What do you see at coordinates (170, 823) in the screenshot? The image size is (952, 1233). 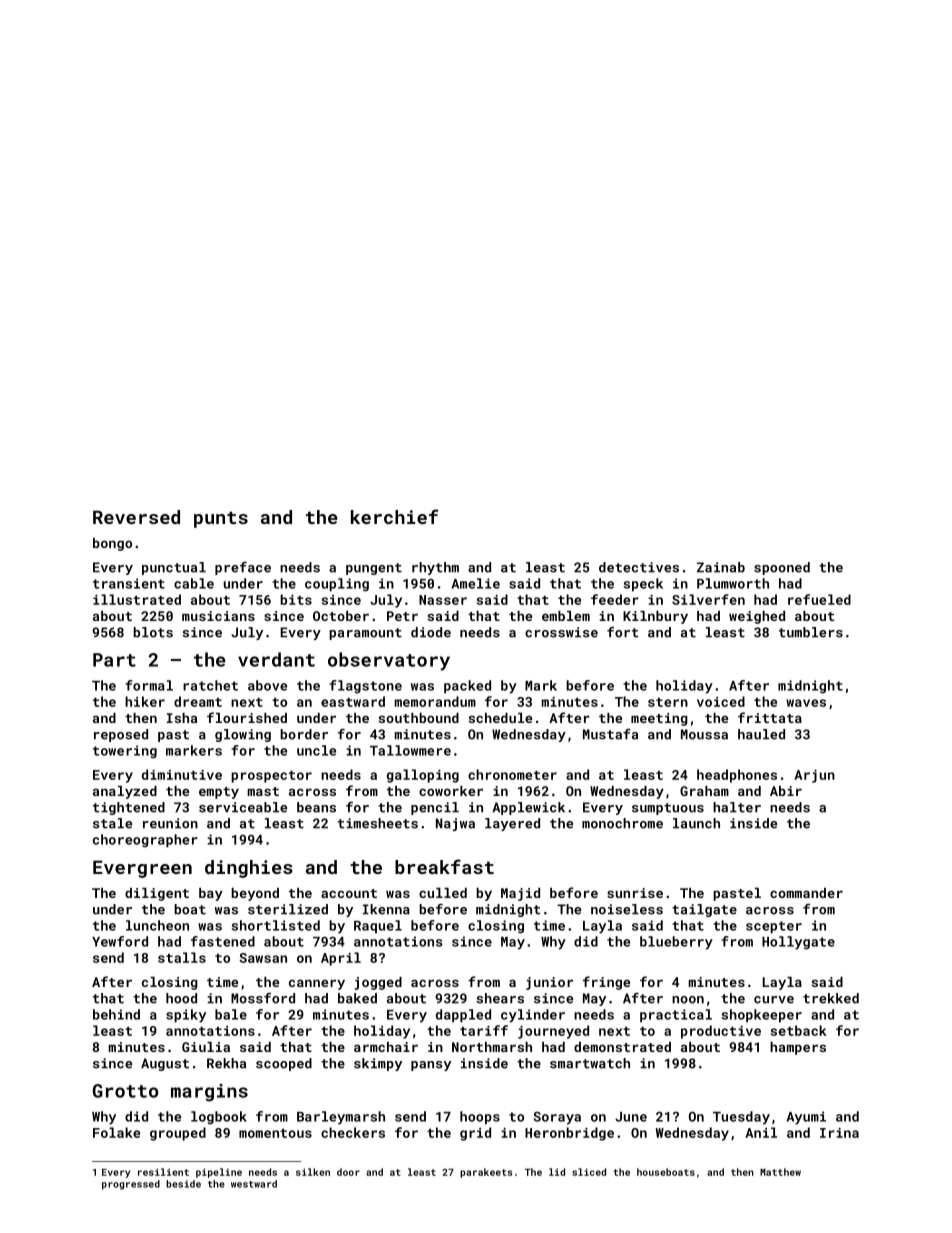 I see `reunion` at bounding box center [170, 823].
